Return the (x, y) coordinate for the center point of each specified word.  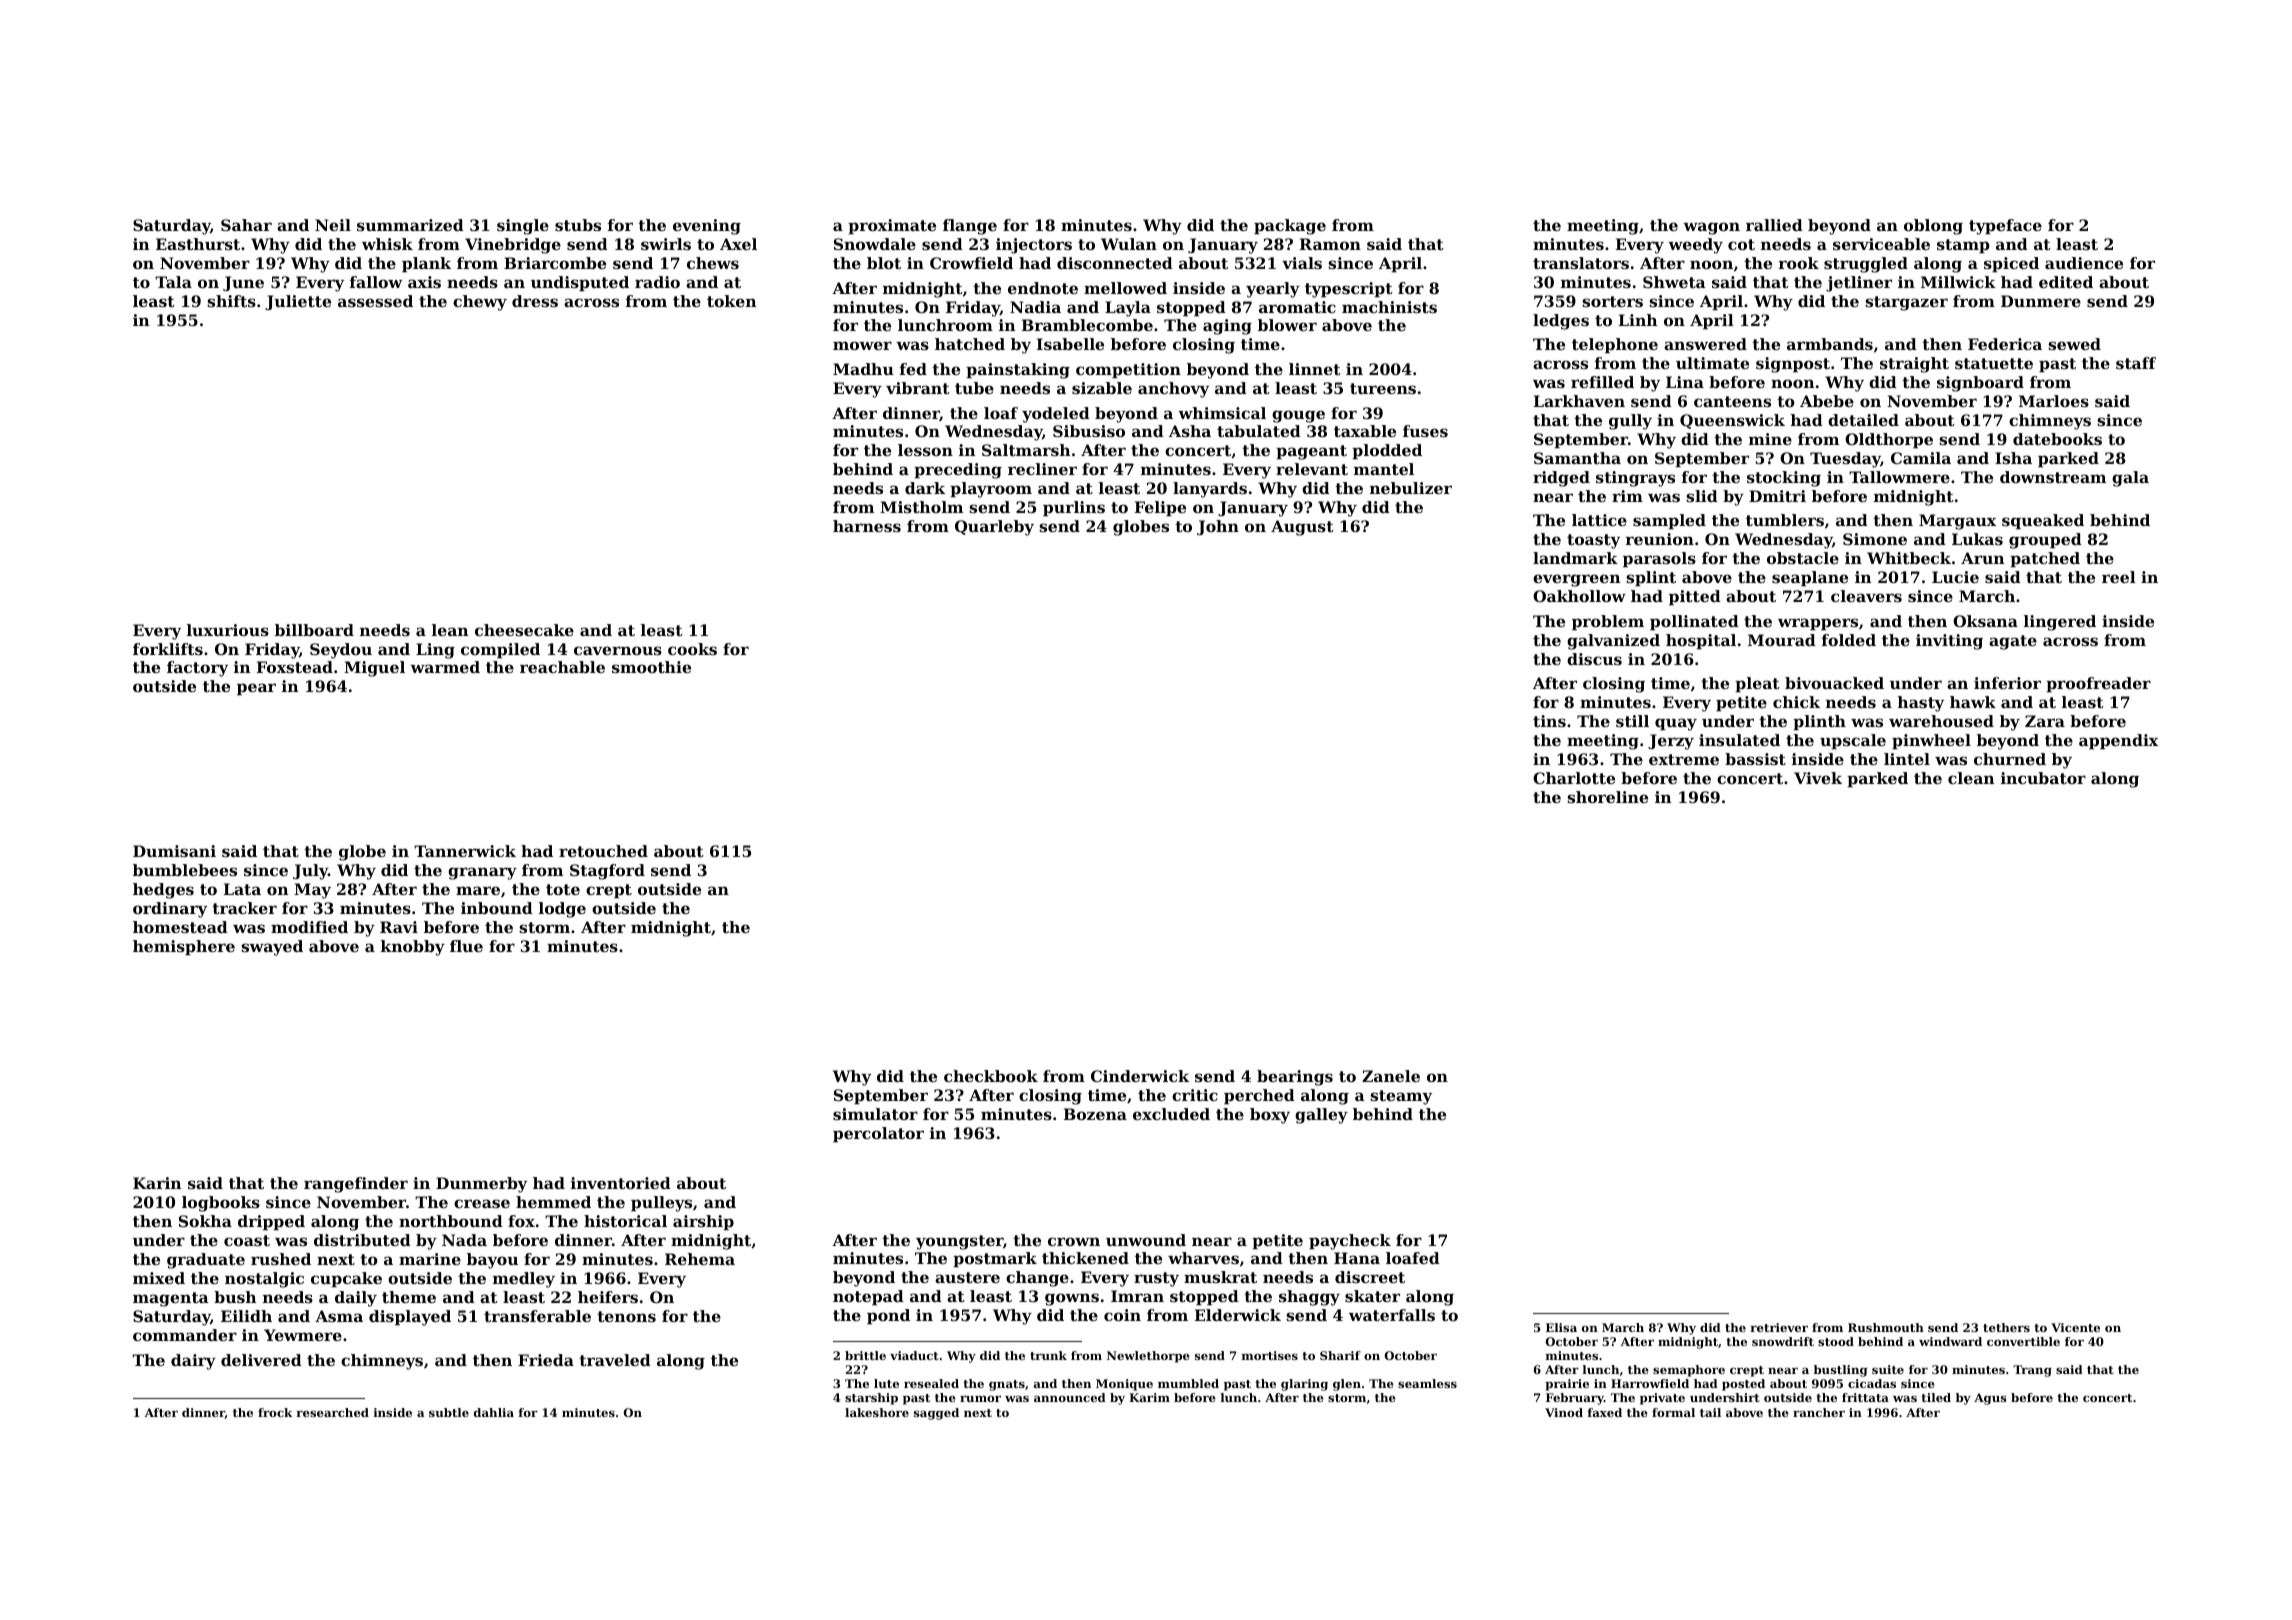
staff (2136, 363)
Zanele (1391, 1076)
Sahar (246, 225)
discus (1594, 659)
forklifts (168, 649)
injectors (1034, 246)
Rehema (700, 1259)
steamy (1401, 1097)
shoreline (1607, 797)
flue (466, 946)
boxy (1270, 1116)
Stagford (607, 872)
